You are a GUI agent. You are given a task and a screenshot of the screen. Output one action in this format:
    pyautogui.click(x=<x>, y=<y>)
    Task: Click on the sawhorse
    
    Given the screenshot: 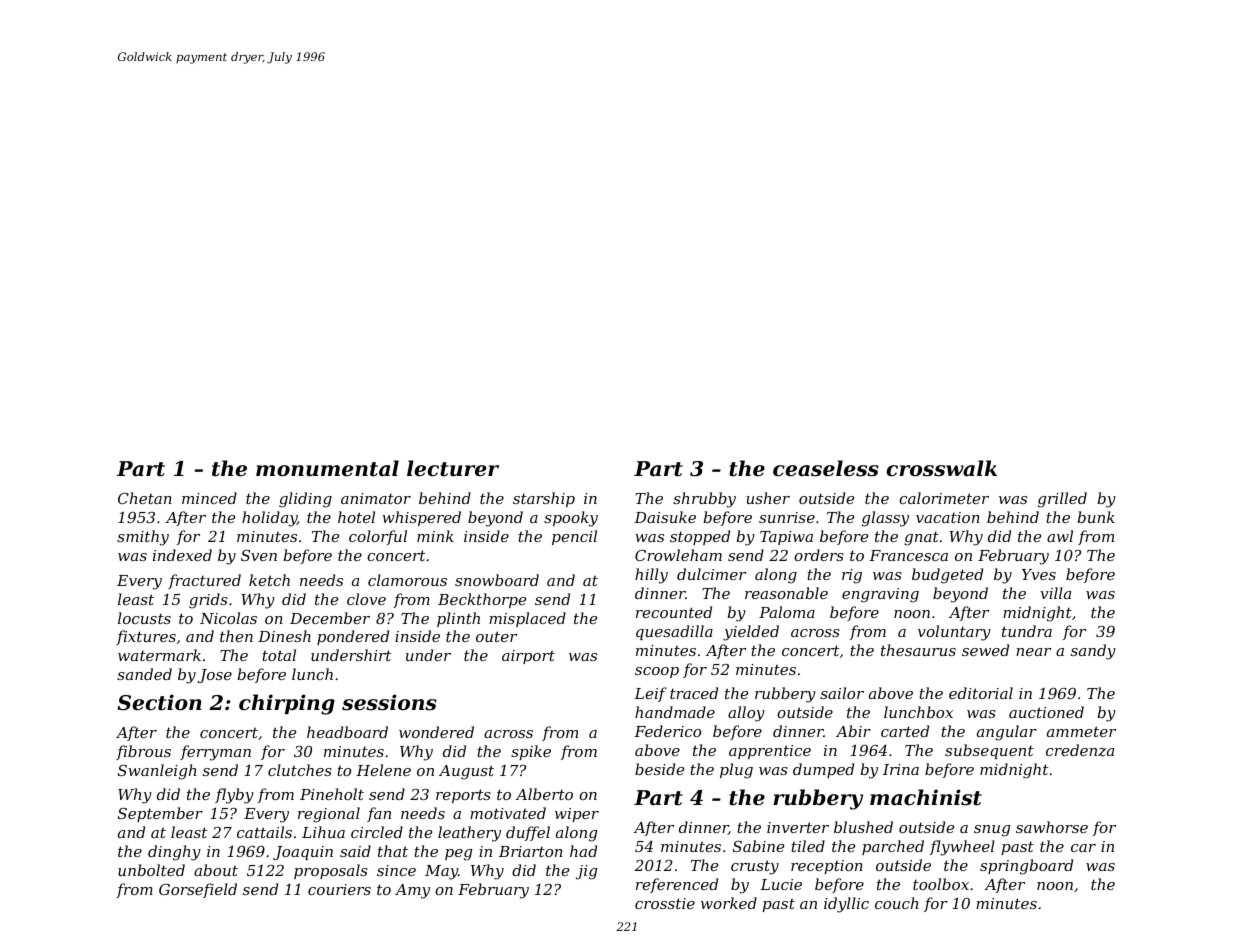 What is the action you would take?
    pyautogui.click(x=1052, y=827)
